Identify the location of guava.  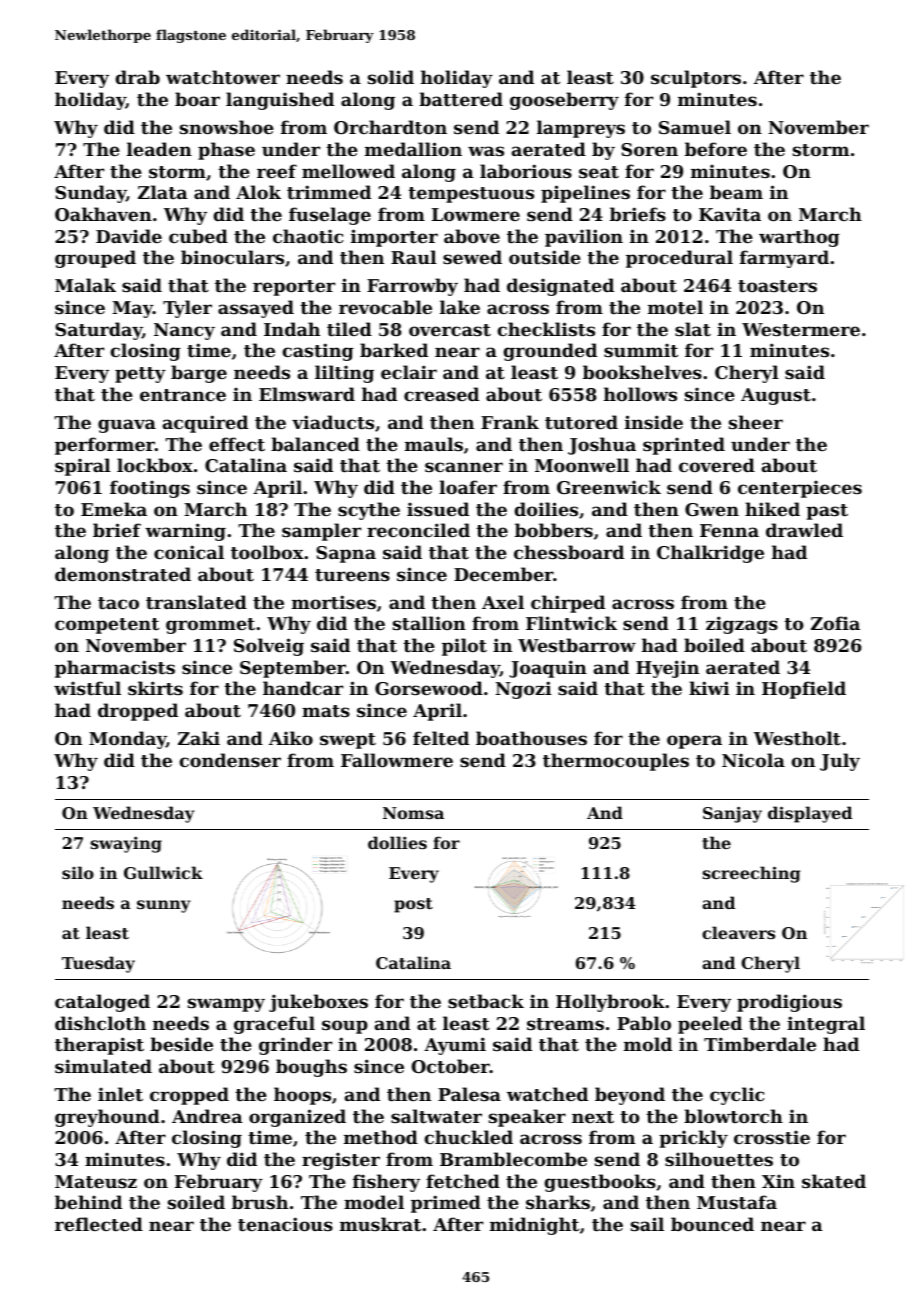
(127, 426).
